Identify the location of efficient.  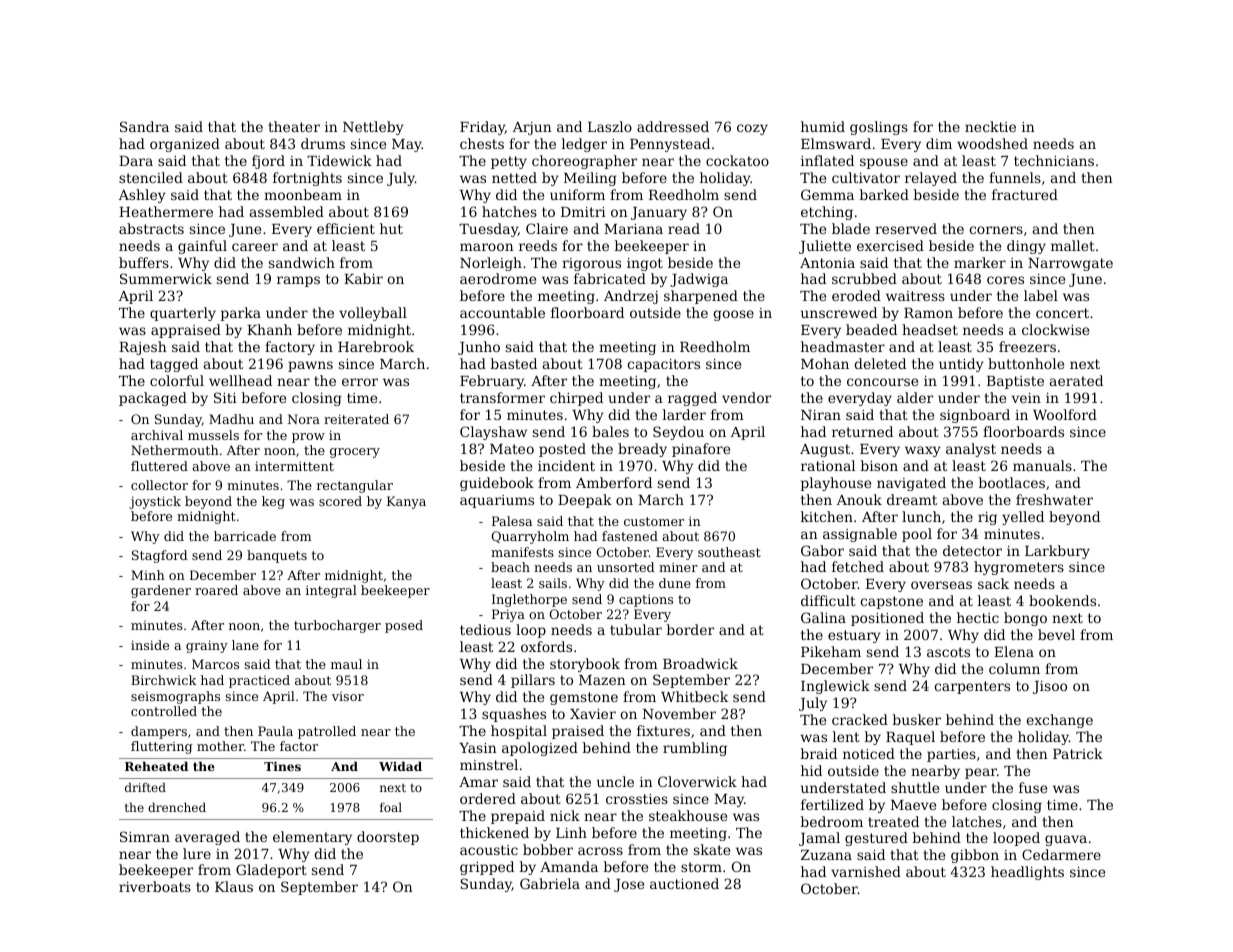
(346, 228).
